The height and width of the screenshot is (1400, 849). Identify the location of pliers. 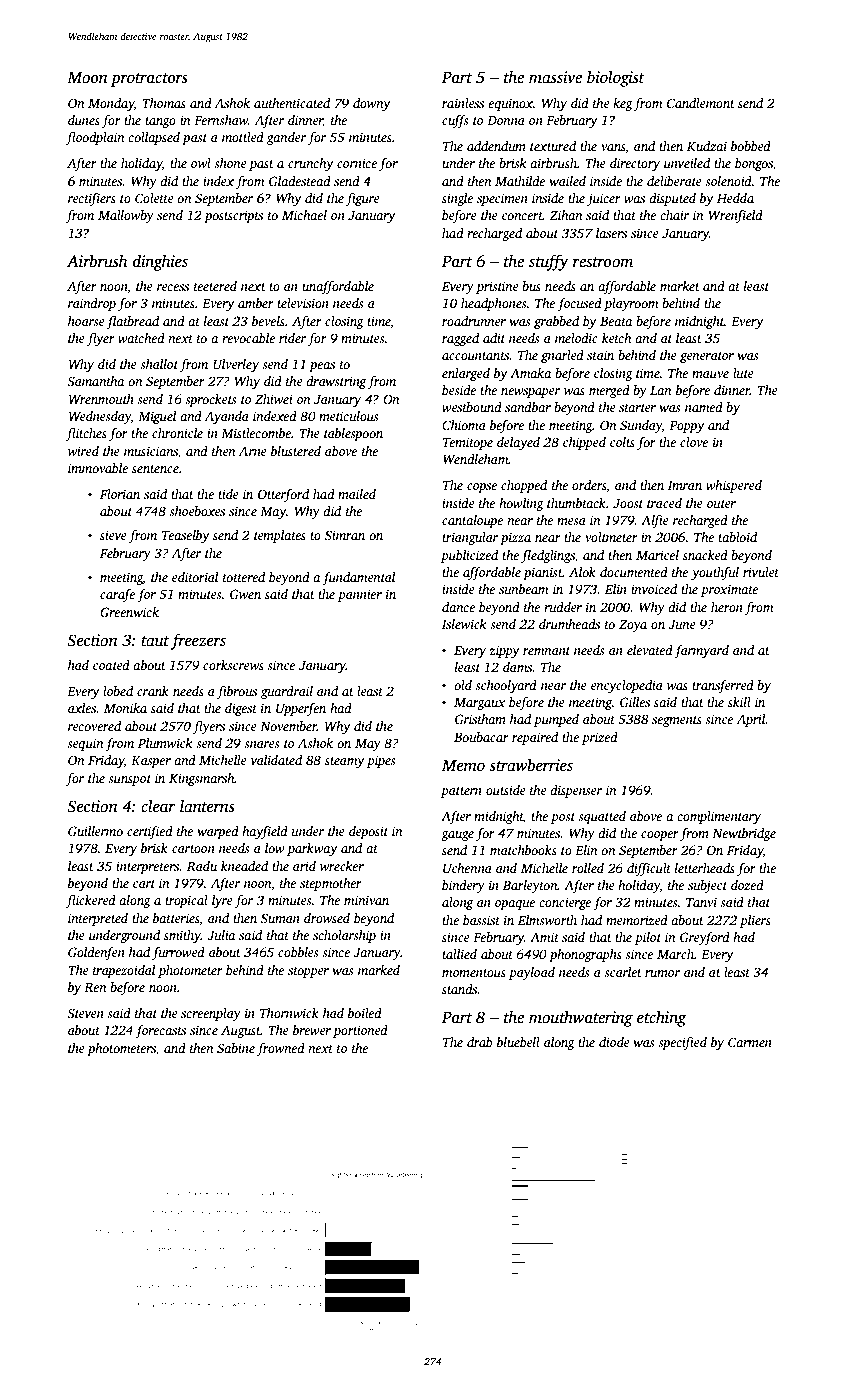
(755, 921).
